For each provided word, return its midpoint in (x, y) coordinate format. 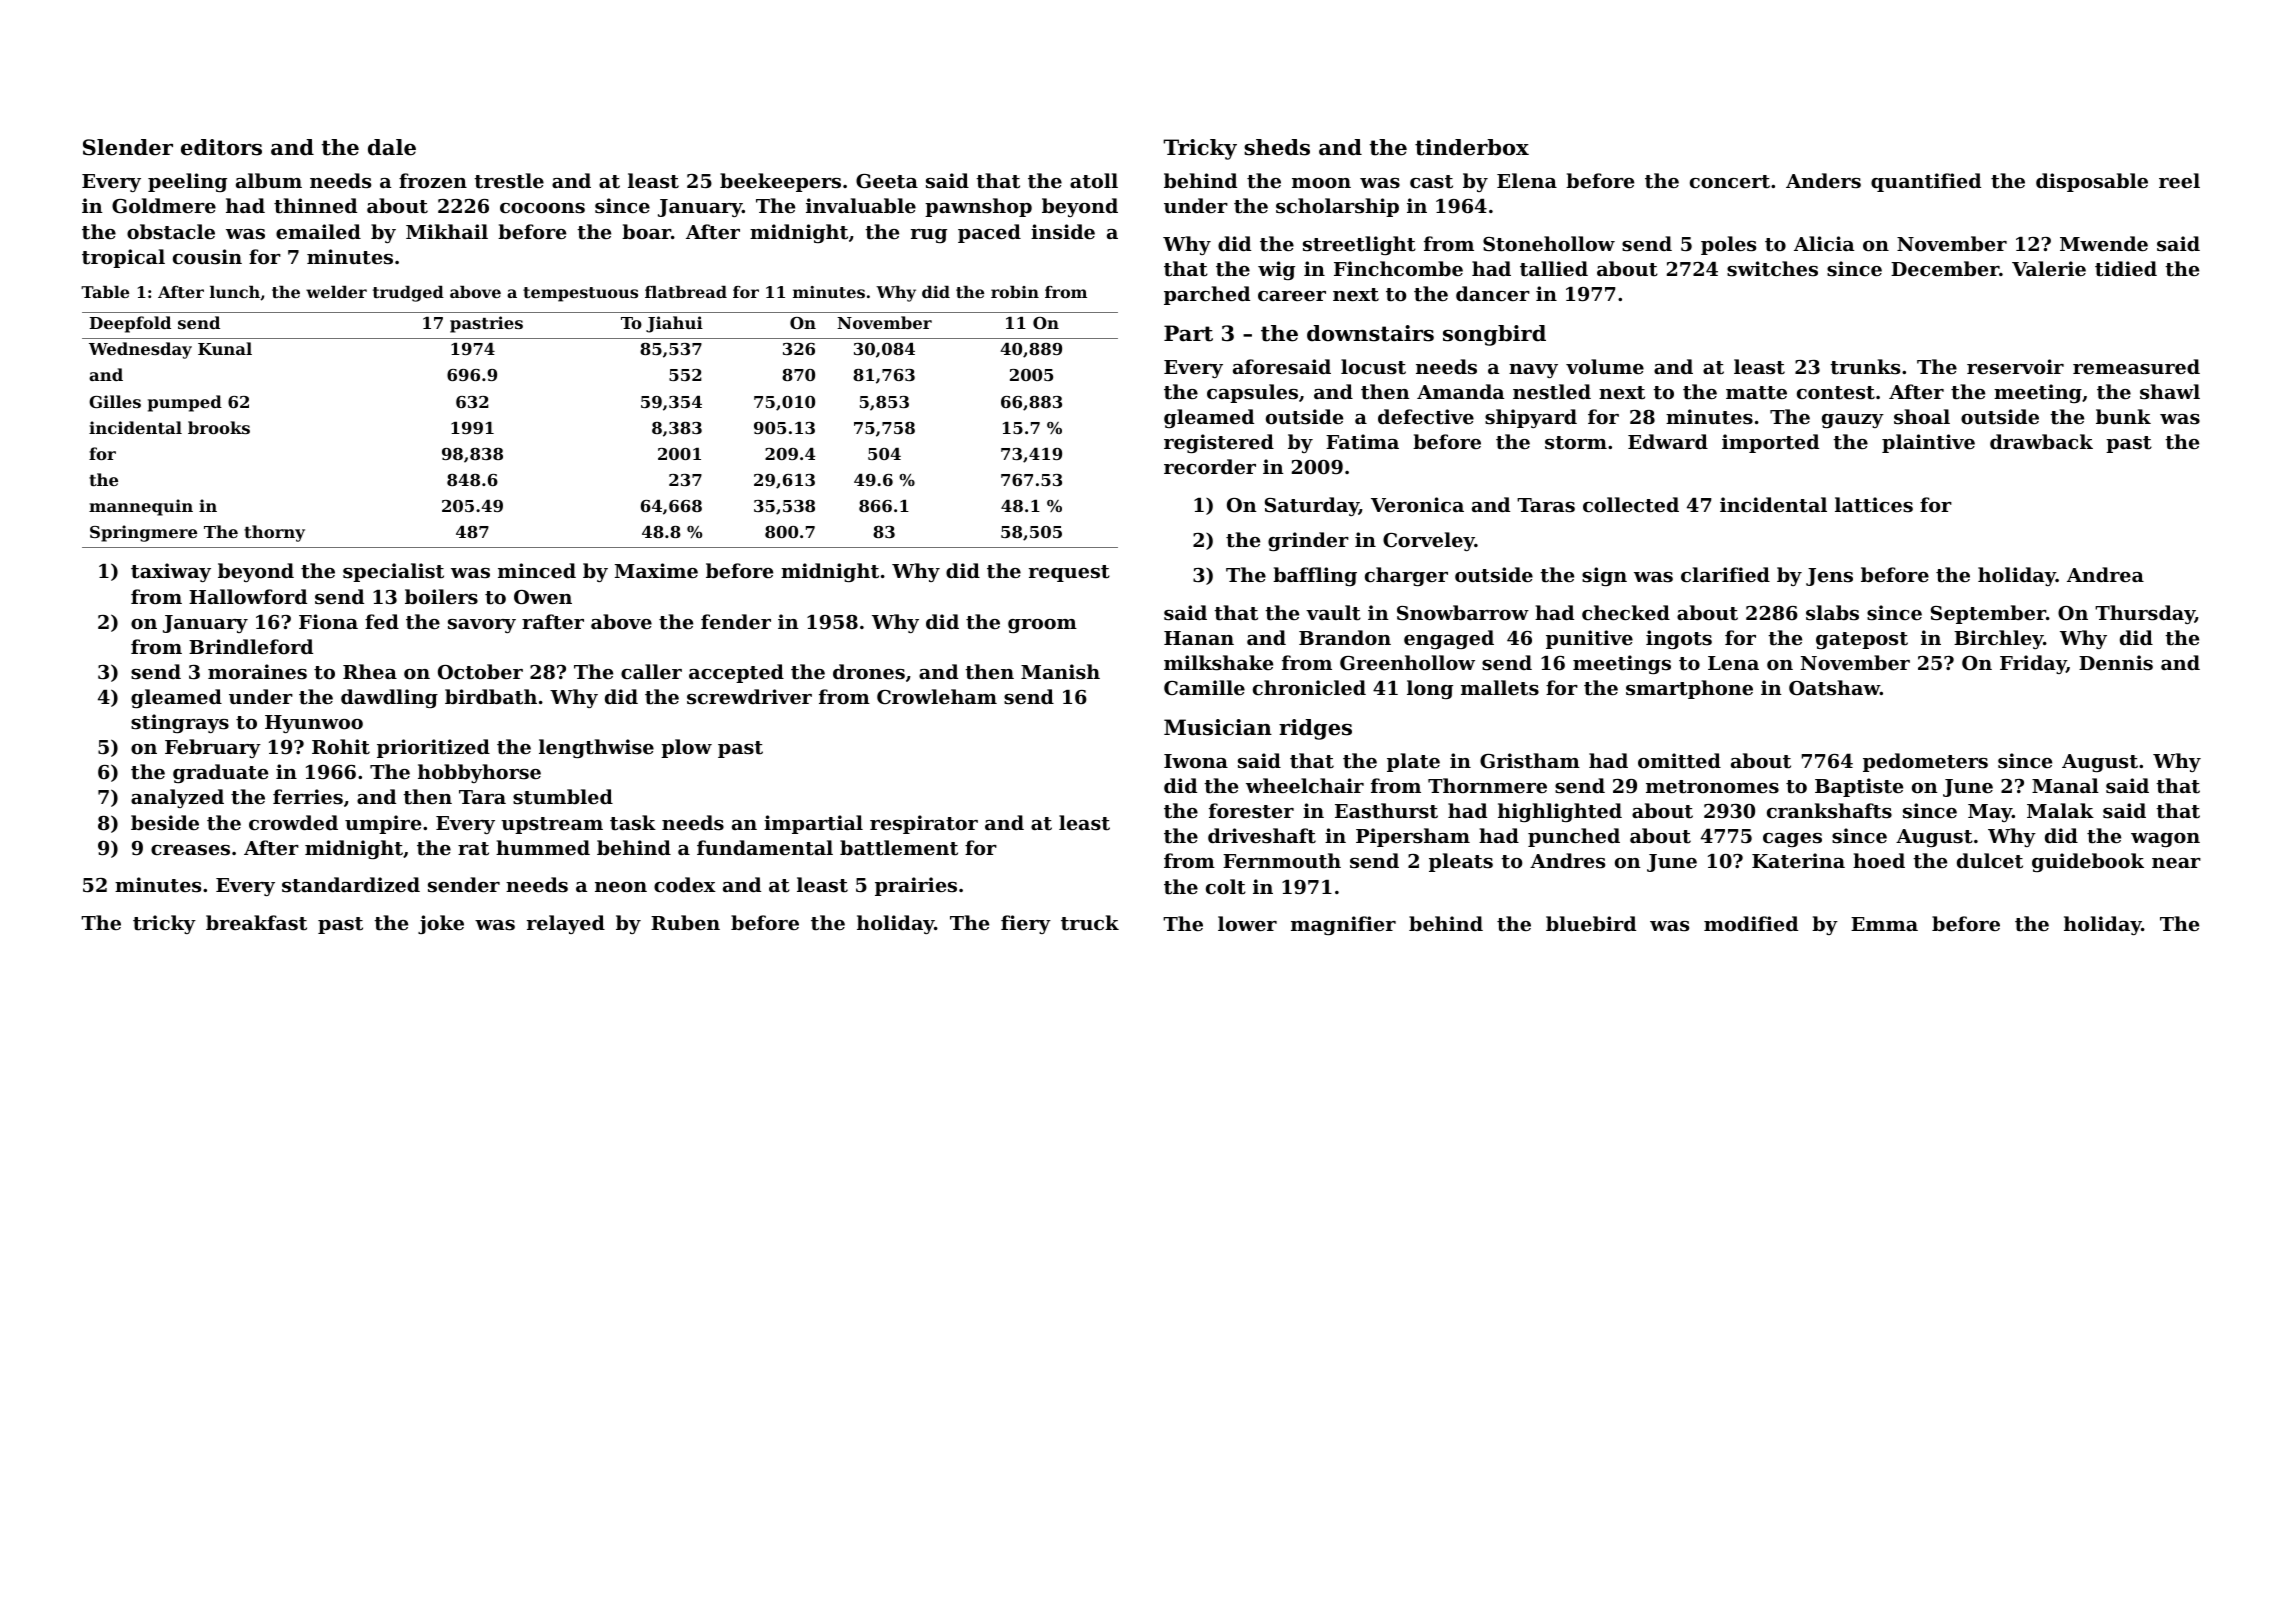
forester (1251, 811)
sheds (1277, 147)
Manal (2065, 785)
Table (105, 292)
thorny (274, 533)
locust (1373, 367)
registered (1219, 443)
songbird (1494, 335)
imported (1770, 443)
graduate (220, 773)
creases (190, 850)
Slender (128, 147)
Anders (1823, 180)
